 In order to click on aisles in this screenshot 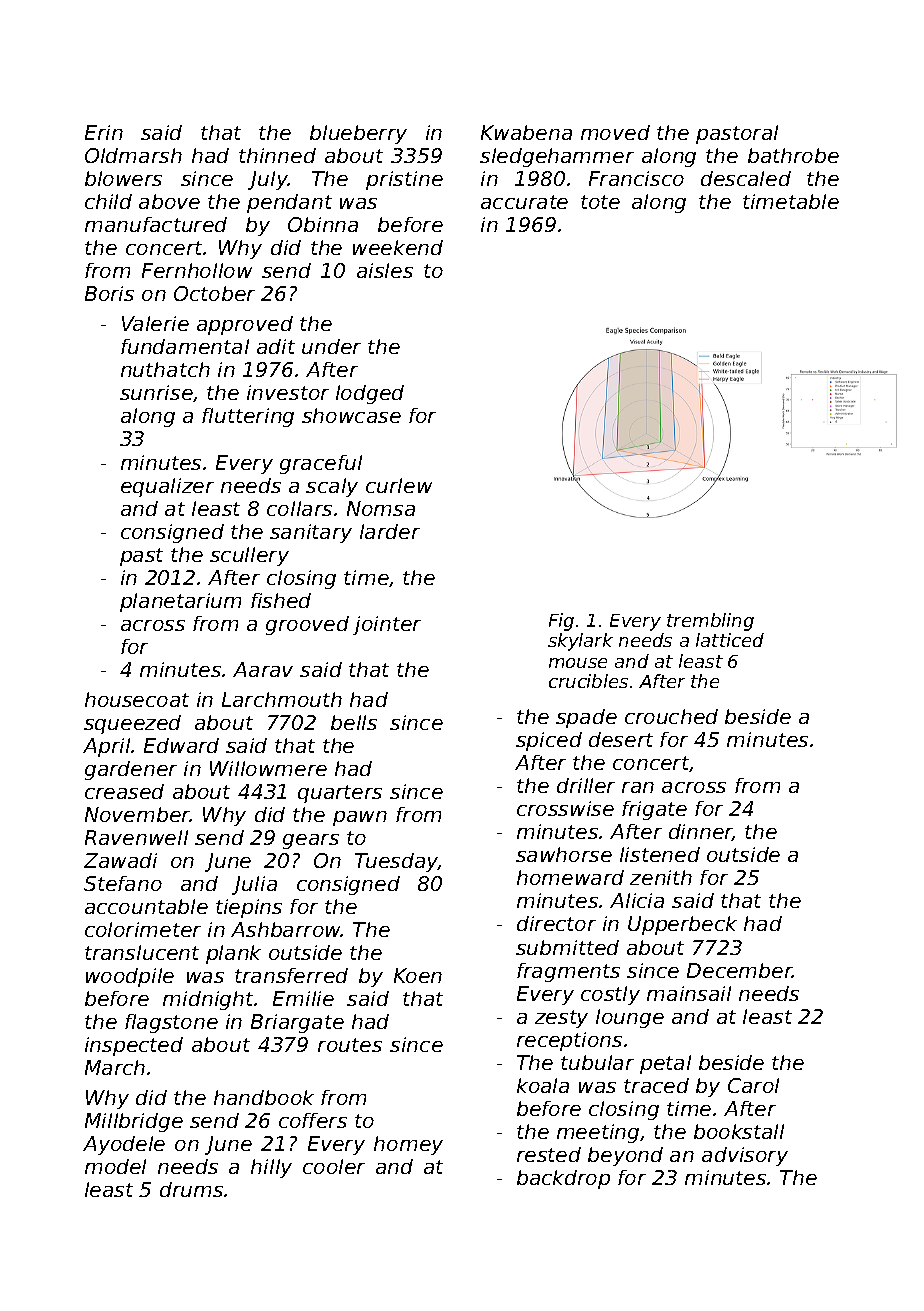, I will do `click(385, 270)`.
